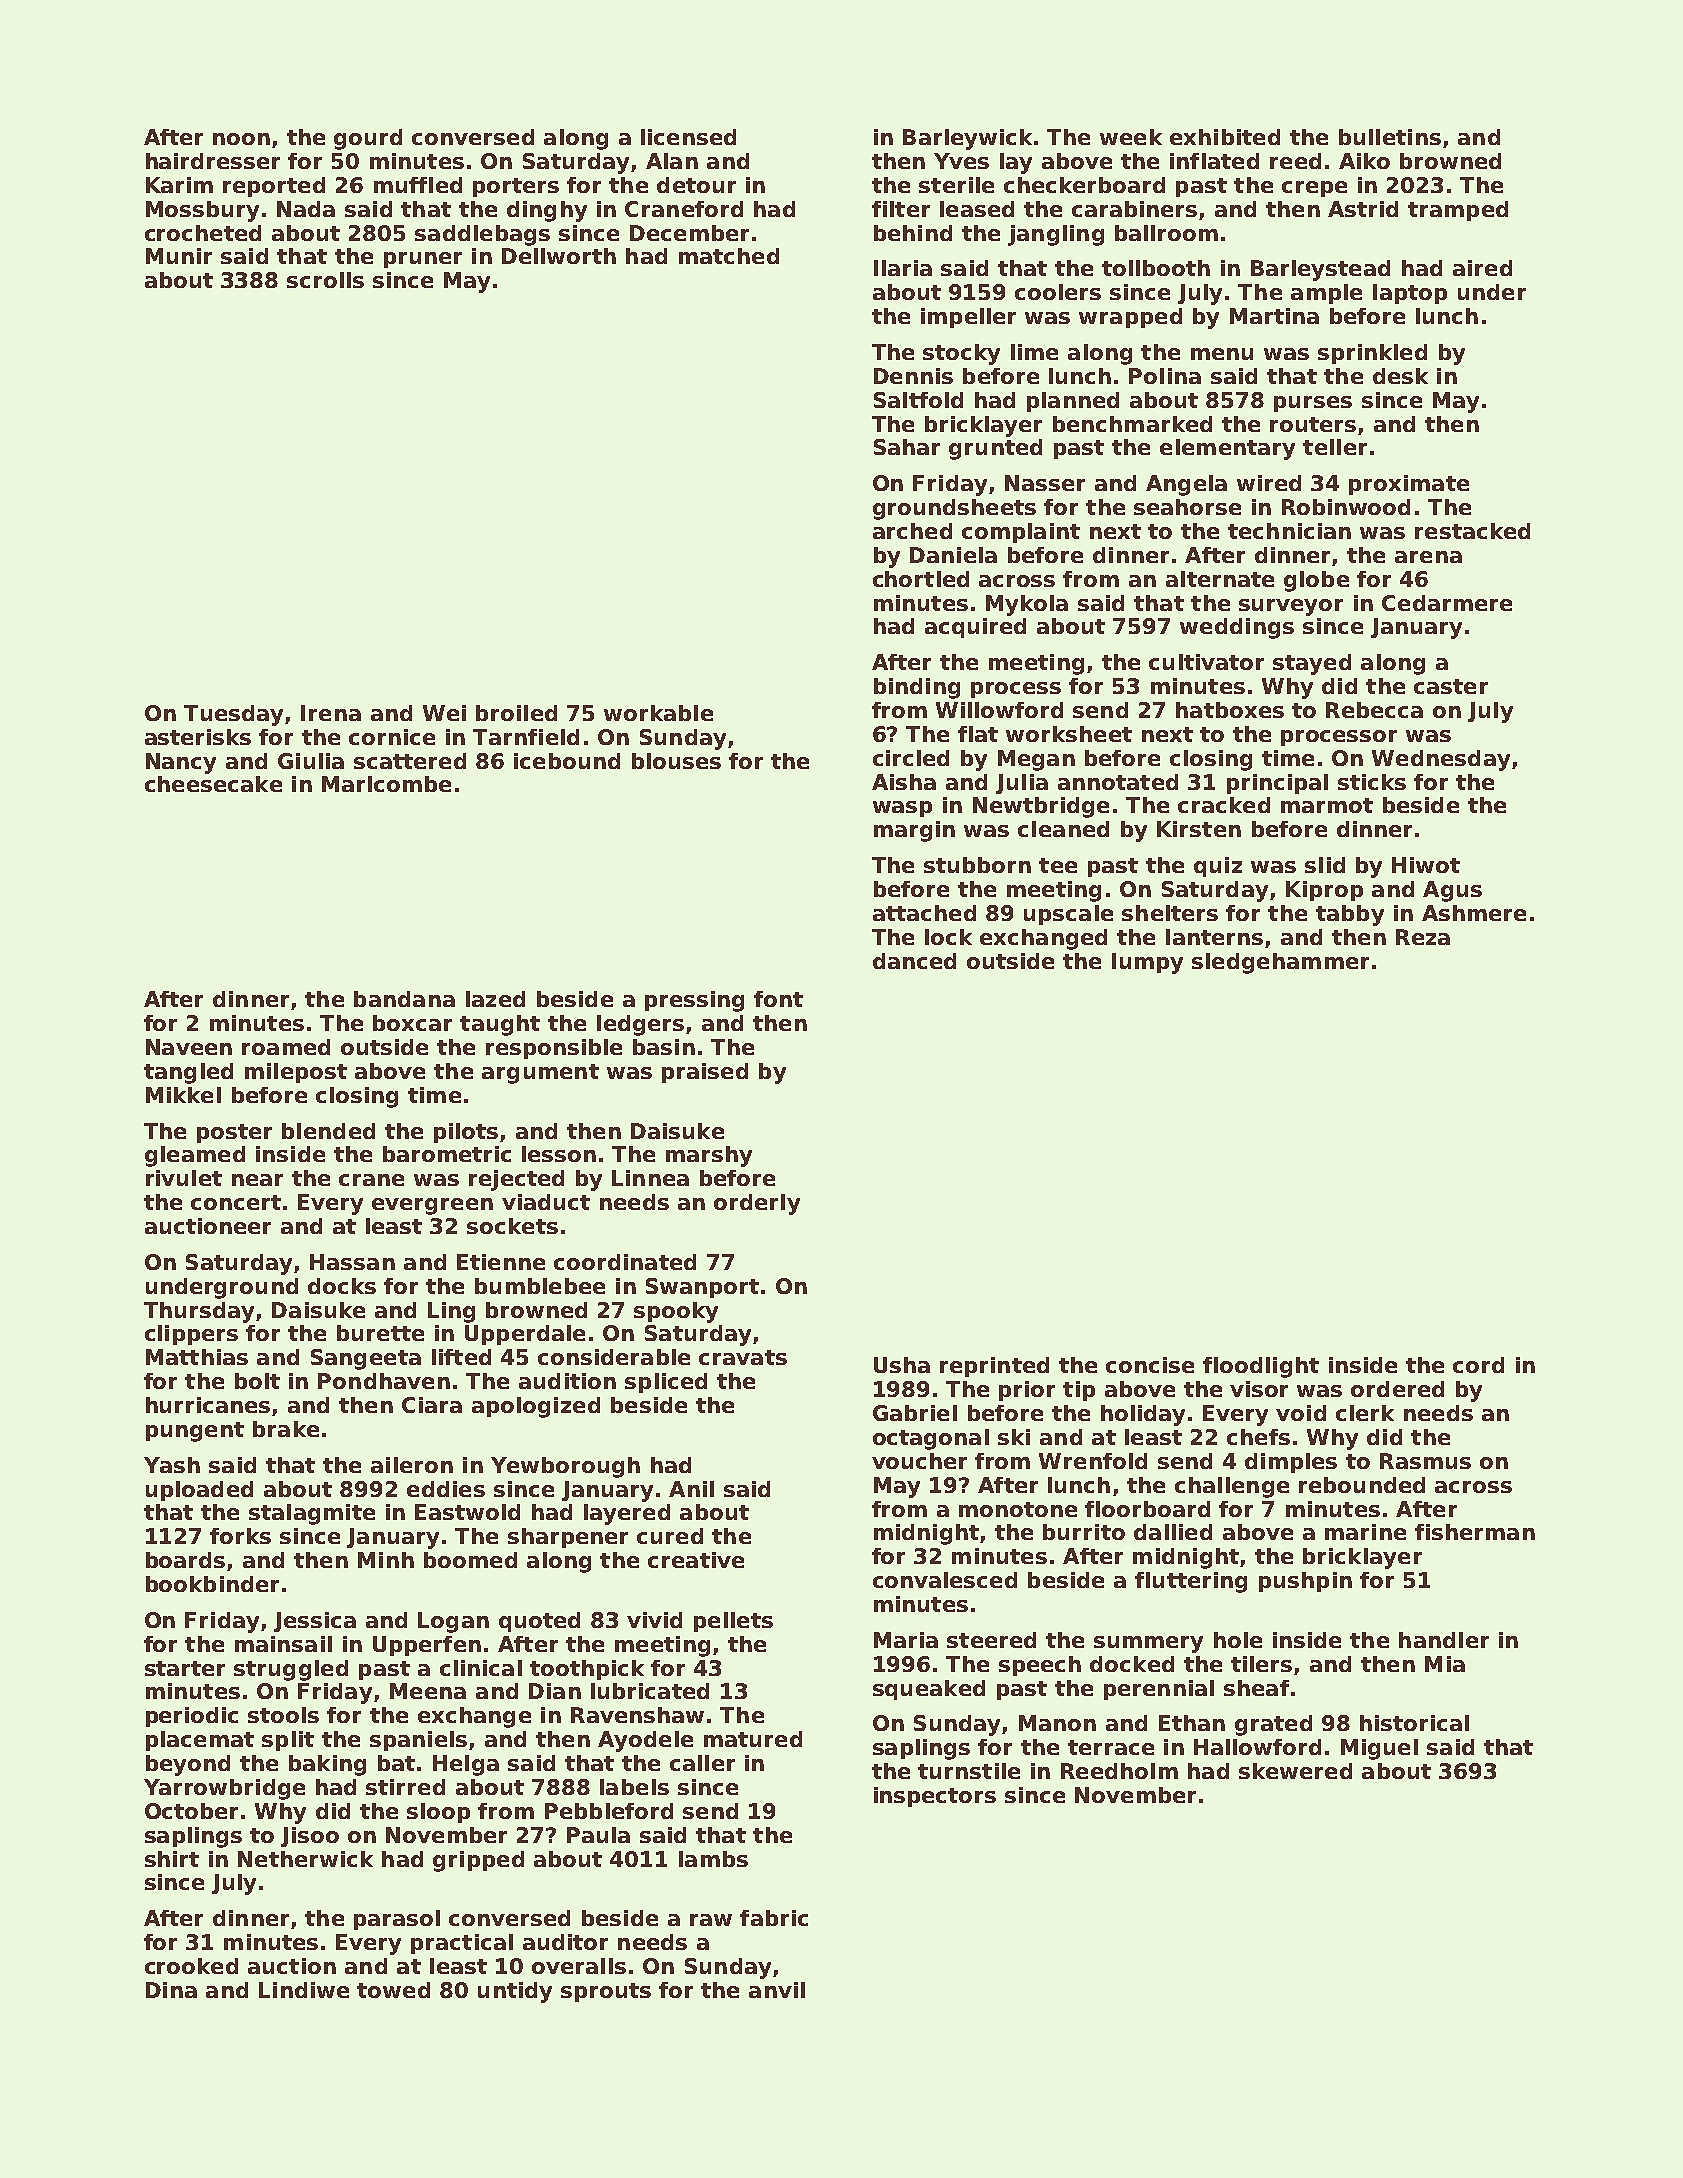 Image resolution: width=1683 pixels, height=2178 pixels. Describe the element at coordinates (191, 1966) in the screenshot. I see `crooked` at that location.
